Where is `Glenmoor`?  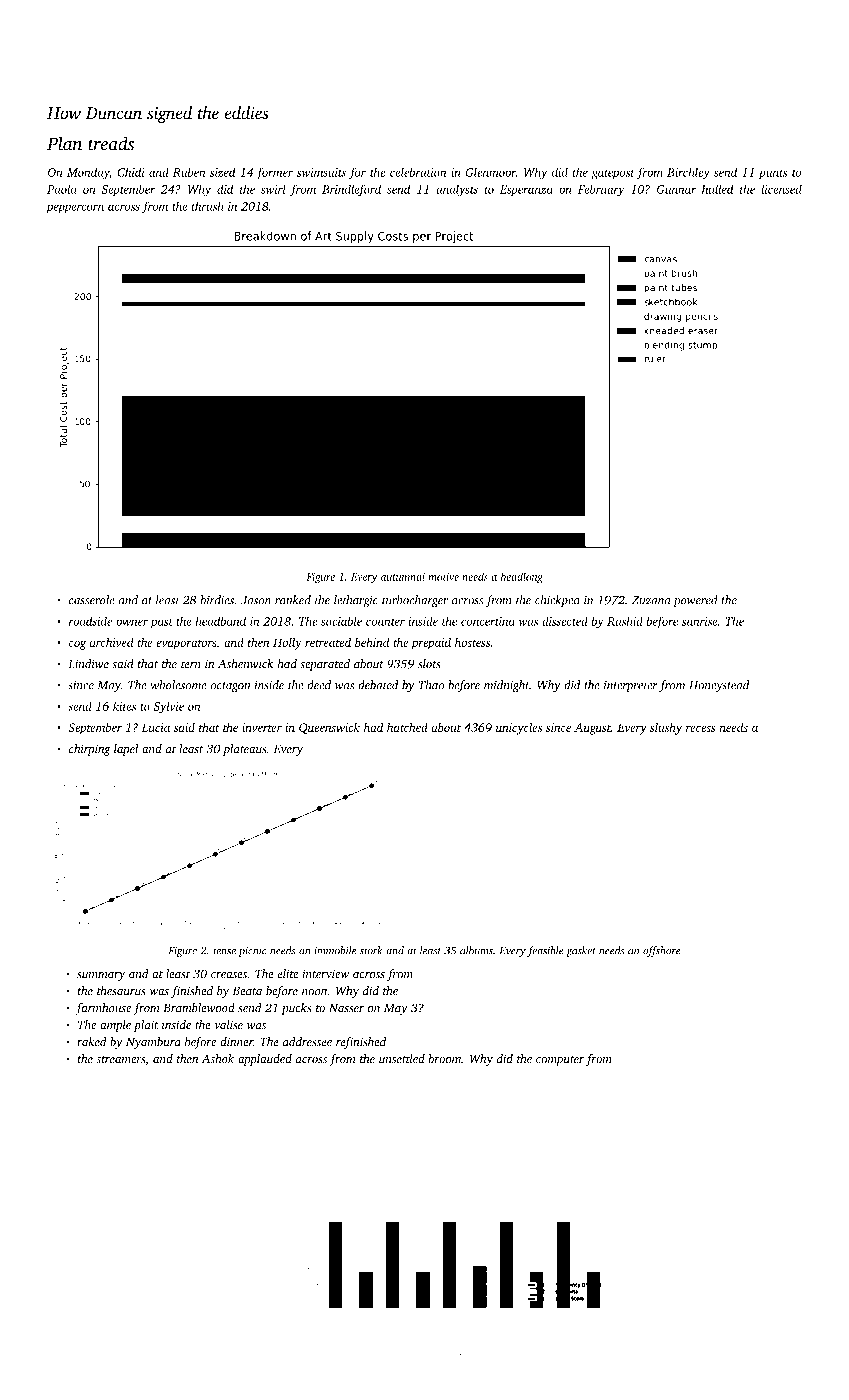 Glenmoor is located at coordinates (490, 172).
